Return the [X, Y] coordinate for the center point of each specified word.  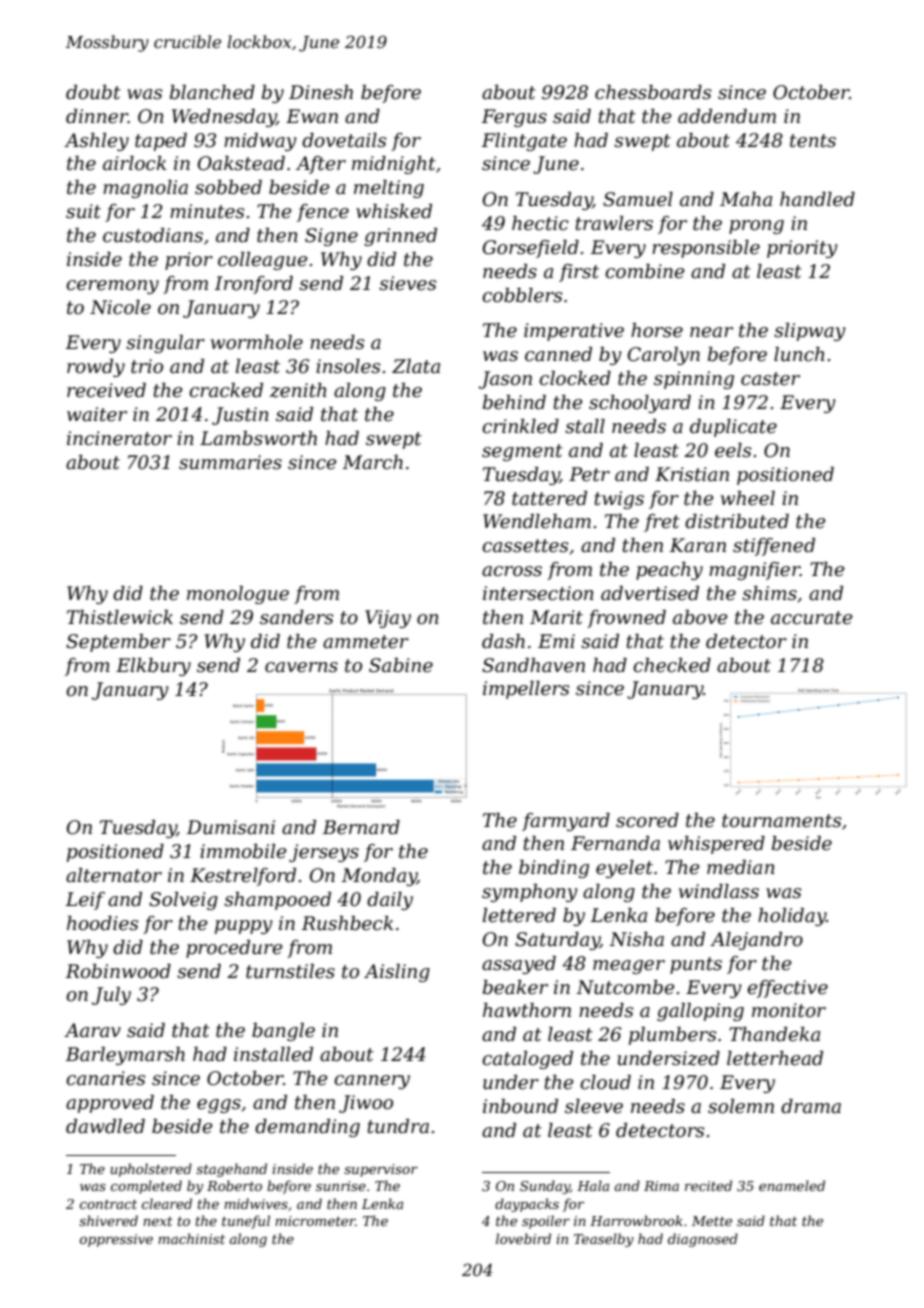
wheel [748, 498]
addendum [727, 116]
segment [522, 452]
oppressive [116, 1240]
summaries [230, 462]
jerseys [324, 853]
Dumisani [230, 827]
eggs [219, 1106]
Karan [697, 545]
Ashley [96, 142]
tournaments [781, 821]
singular [165, 344]
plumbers [672, 1036]
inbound [520, 1106]
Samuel [638, 199]
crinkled [520, 426]
